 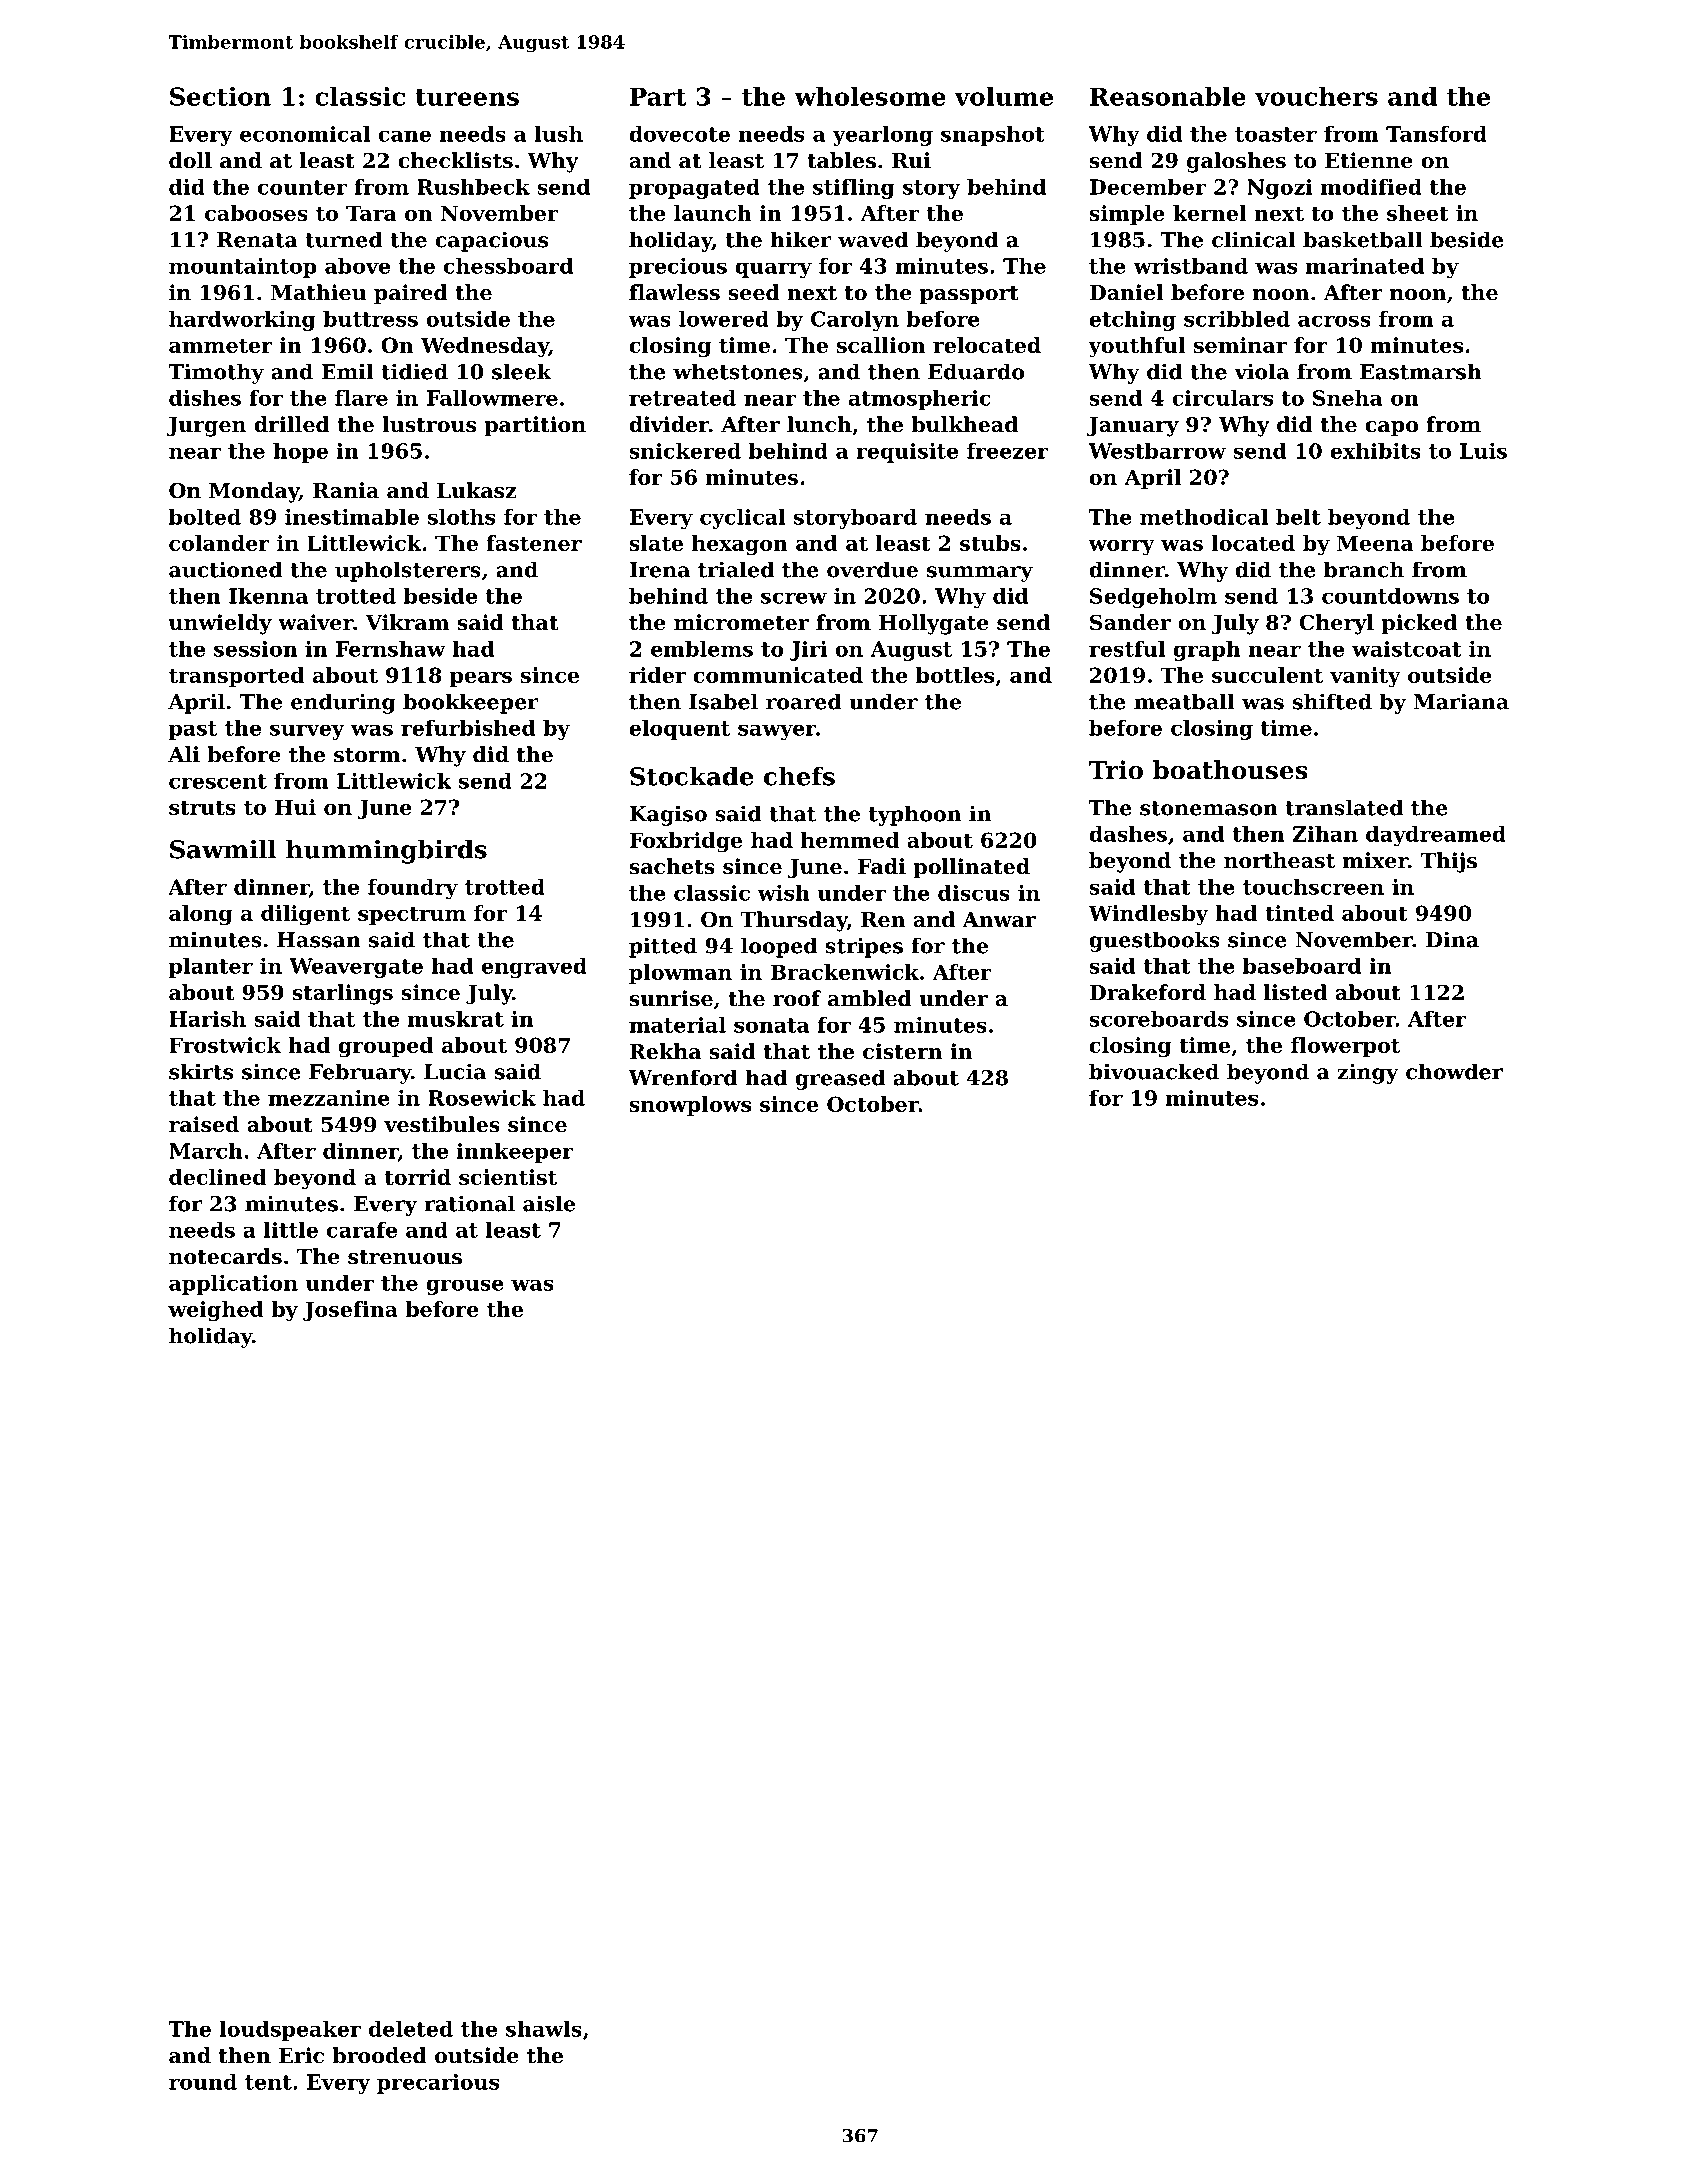 What do you see at coordinates (1454, 1071) in the screenshot?
I see `chowder` at bounding box center [1454, 1071].
